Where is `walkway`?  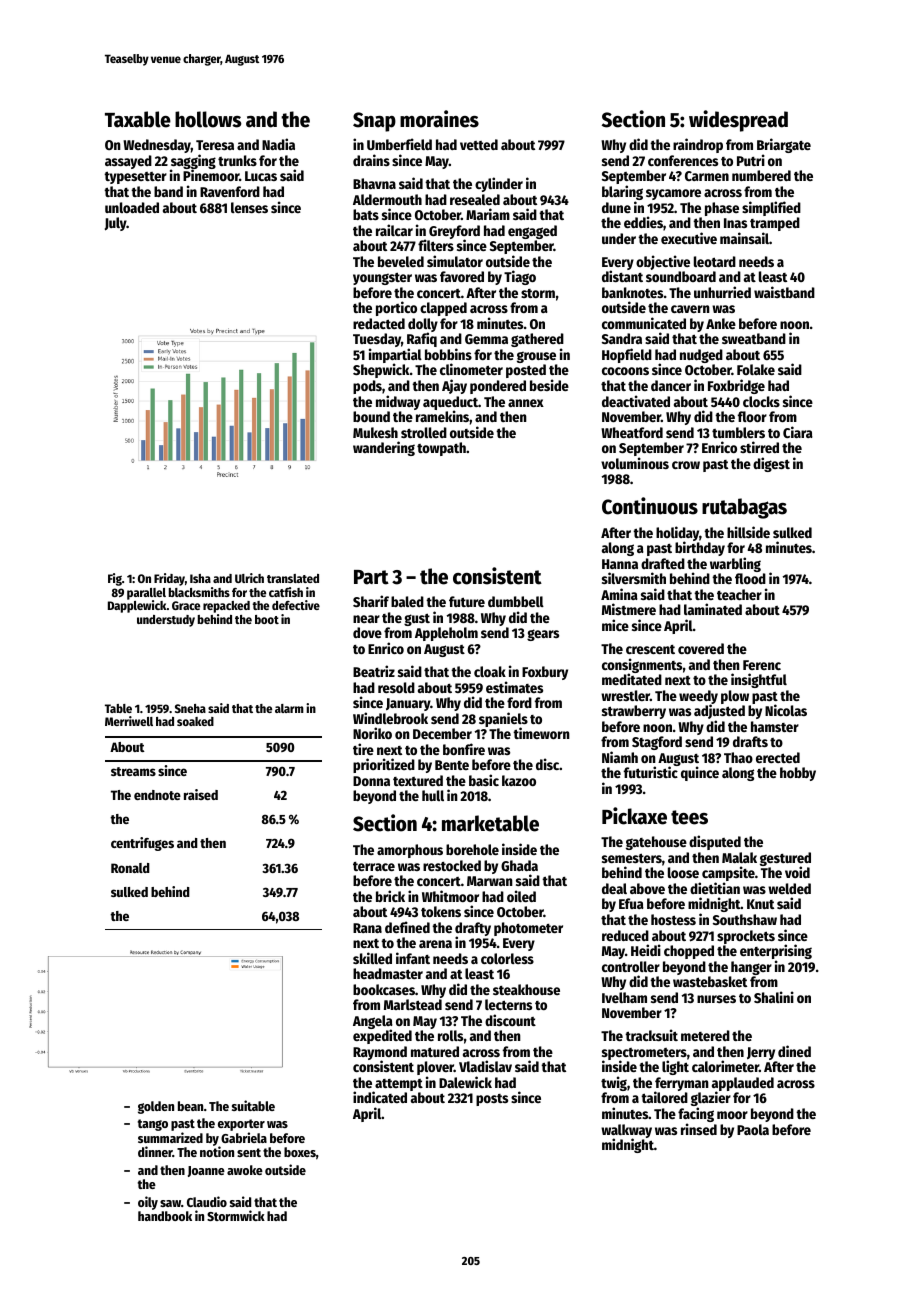
walkway is located at coordinates (626, 1131).
